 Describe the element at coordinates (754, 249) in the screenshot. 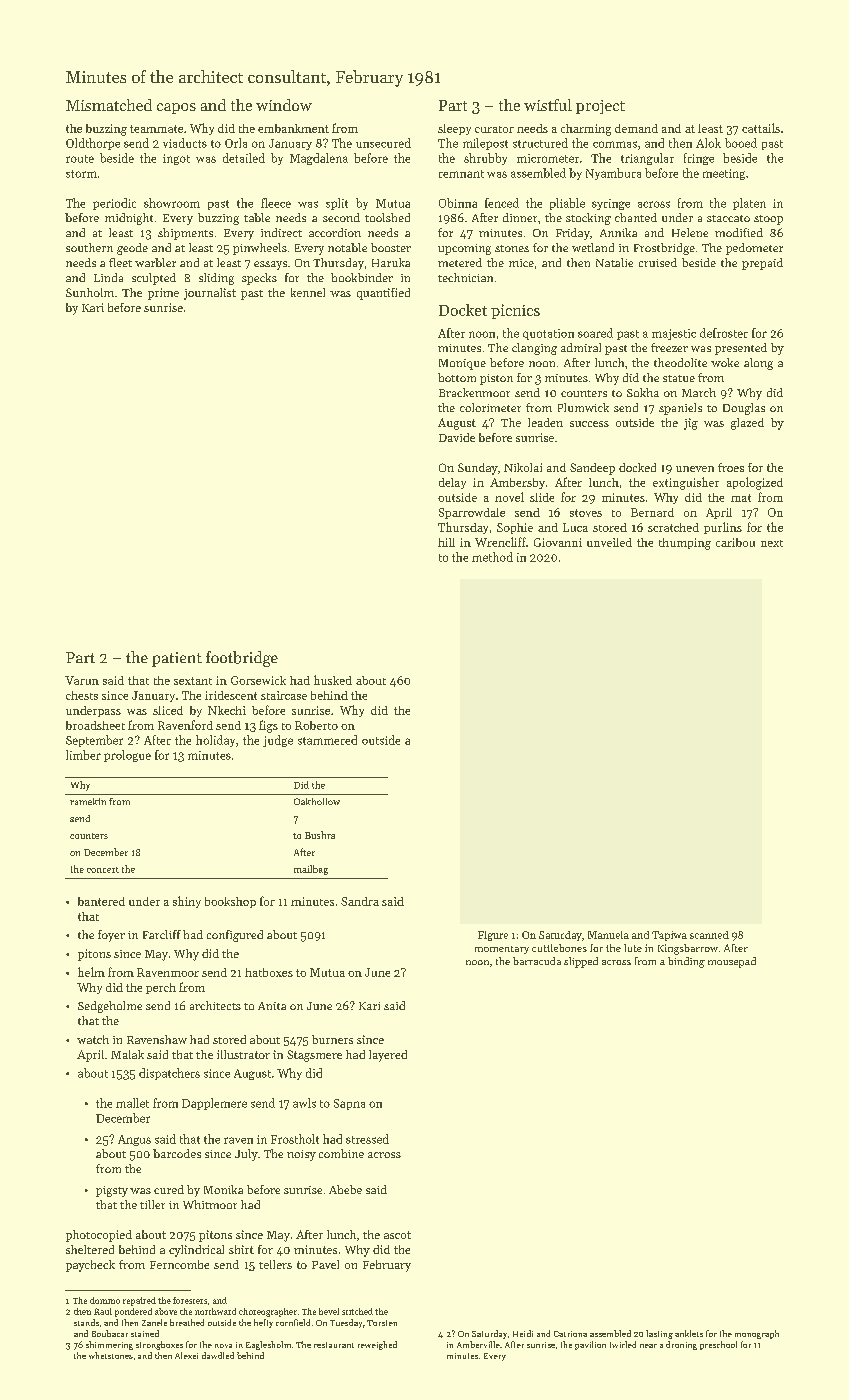

I see `pedometer` at that location.
